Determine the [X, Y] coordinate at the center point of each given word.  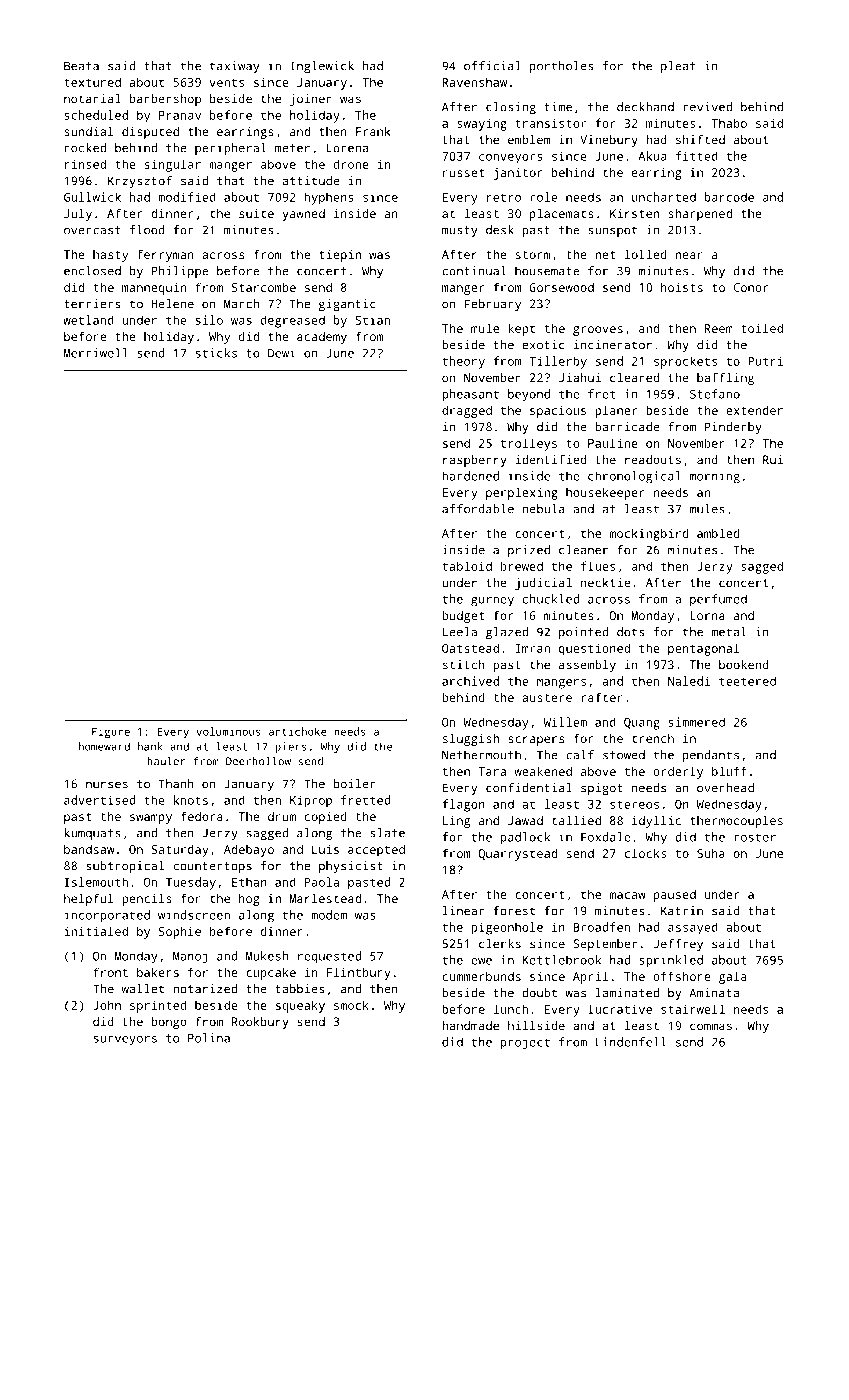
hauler [166, 761]
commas [711, 1026]
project [525, 1043]
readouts [653, 459]
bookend [744, 664]
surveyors [125, 1041]
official [492, 66]
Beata [81, 66]
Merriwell [96, 353]
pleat [678, 67]
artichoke [298, 731]
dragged [467, 411]
